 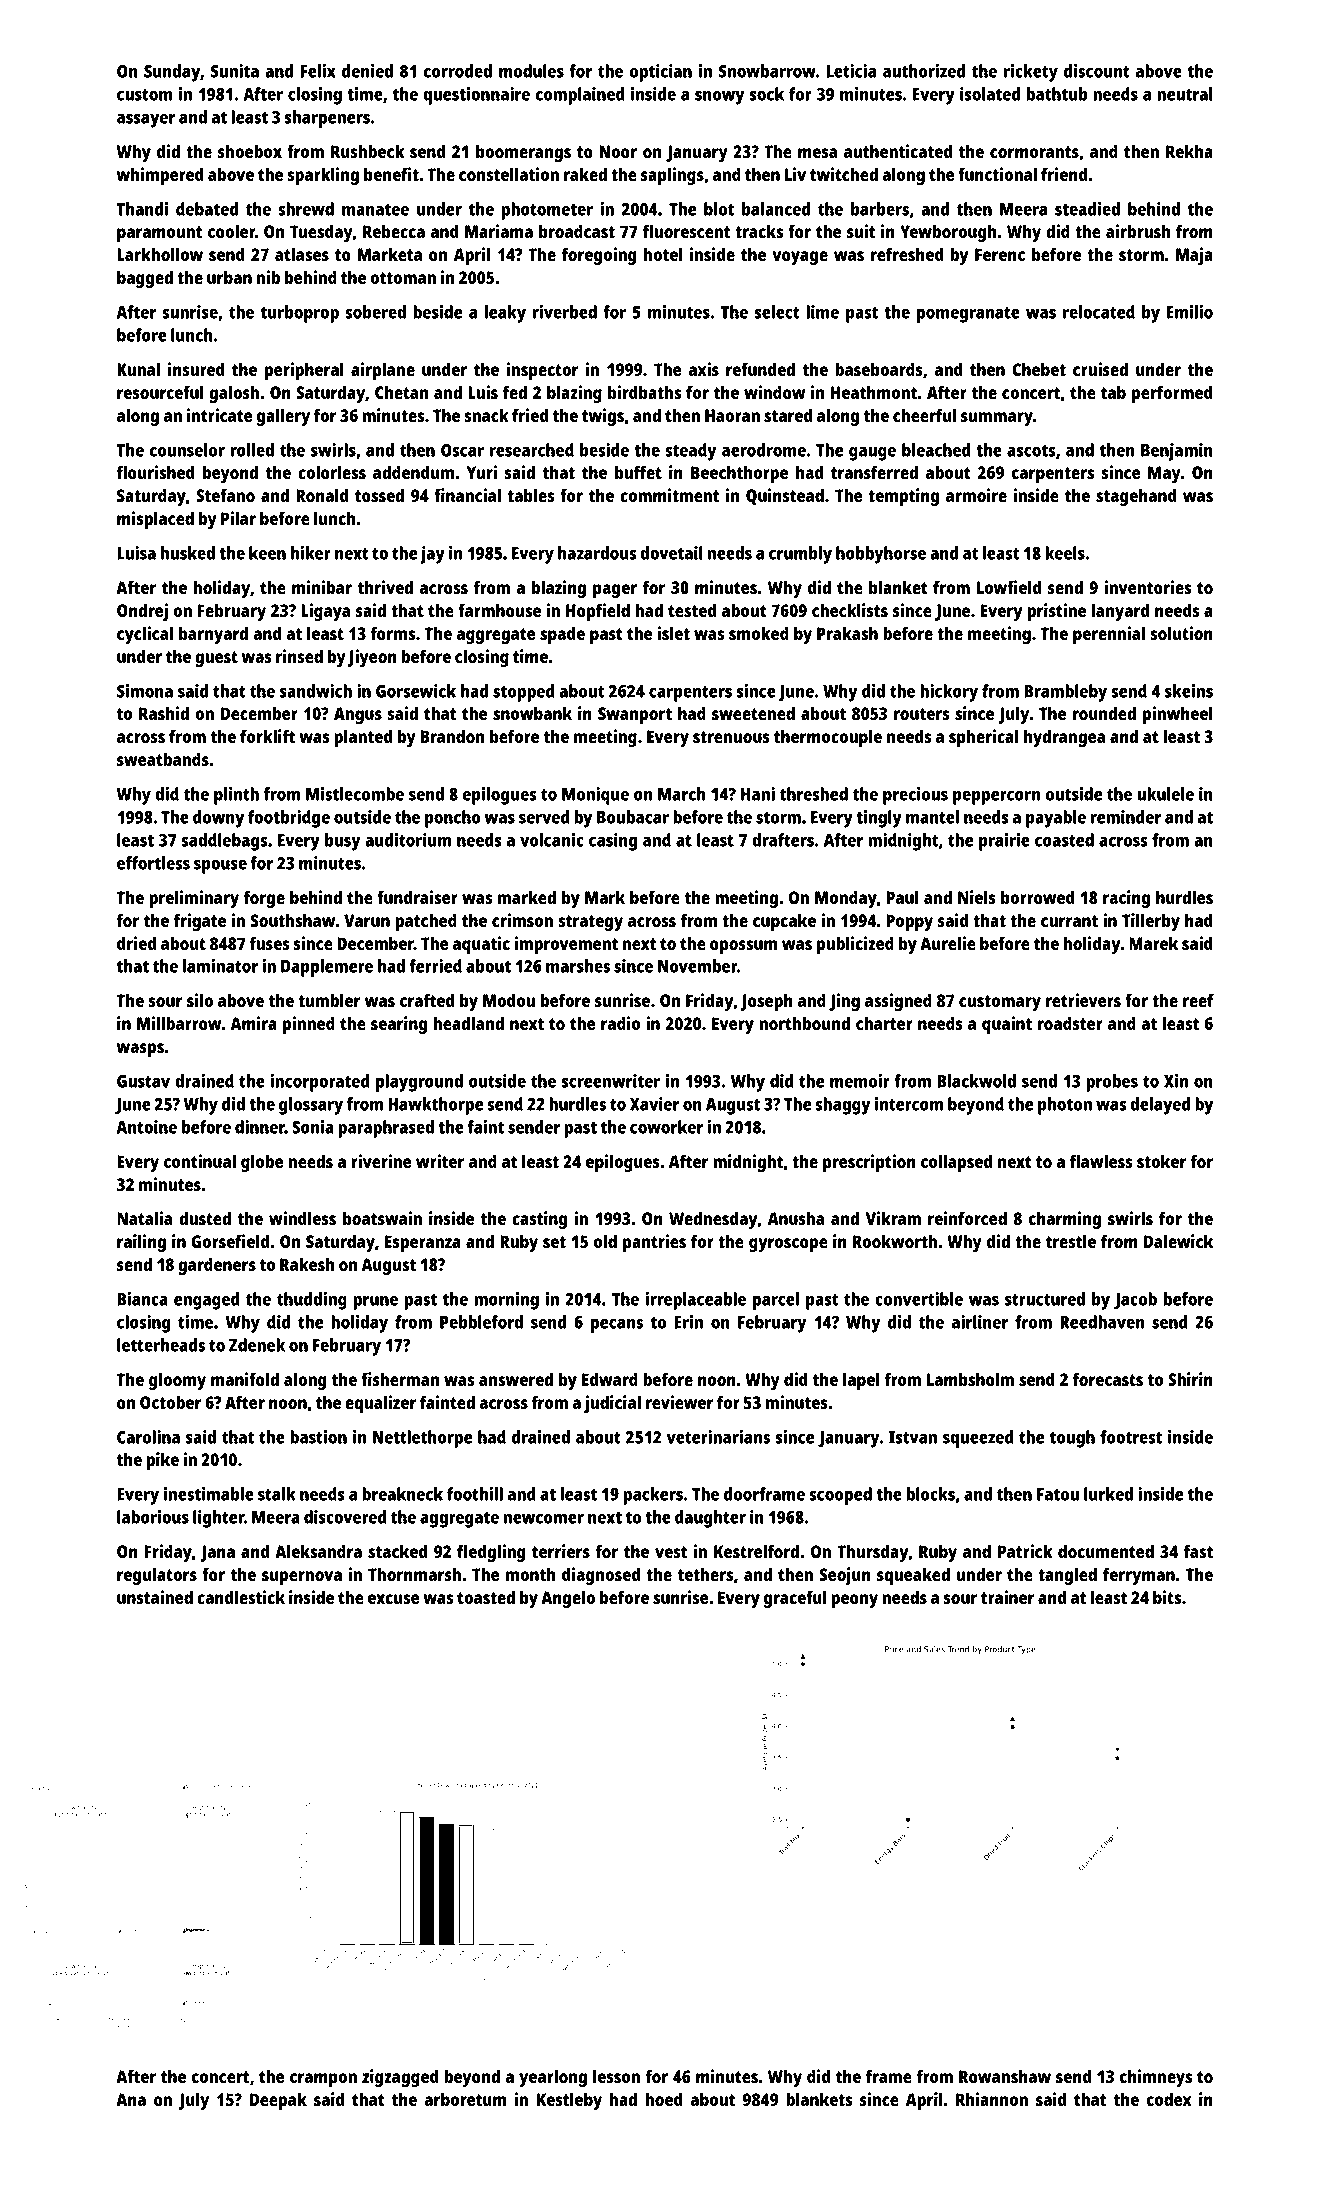 What do you see at coordinates (1031, 73) in the image?
I see `rickety` at bounding box center [1031, 73].
